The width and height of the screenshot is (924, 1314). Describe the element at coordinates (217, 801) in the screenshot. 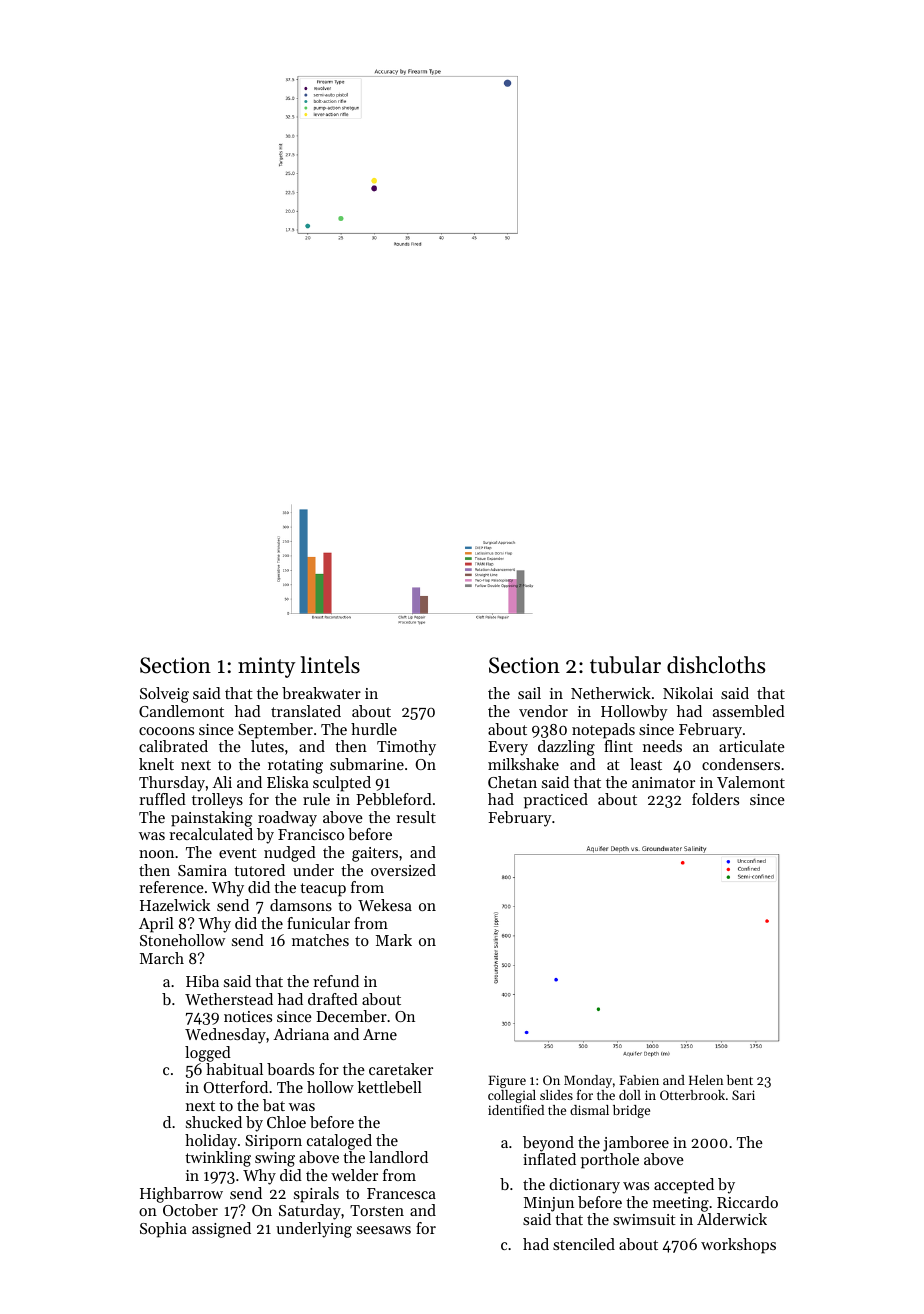

I see `trolleys` at that location.
